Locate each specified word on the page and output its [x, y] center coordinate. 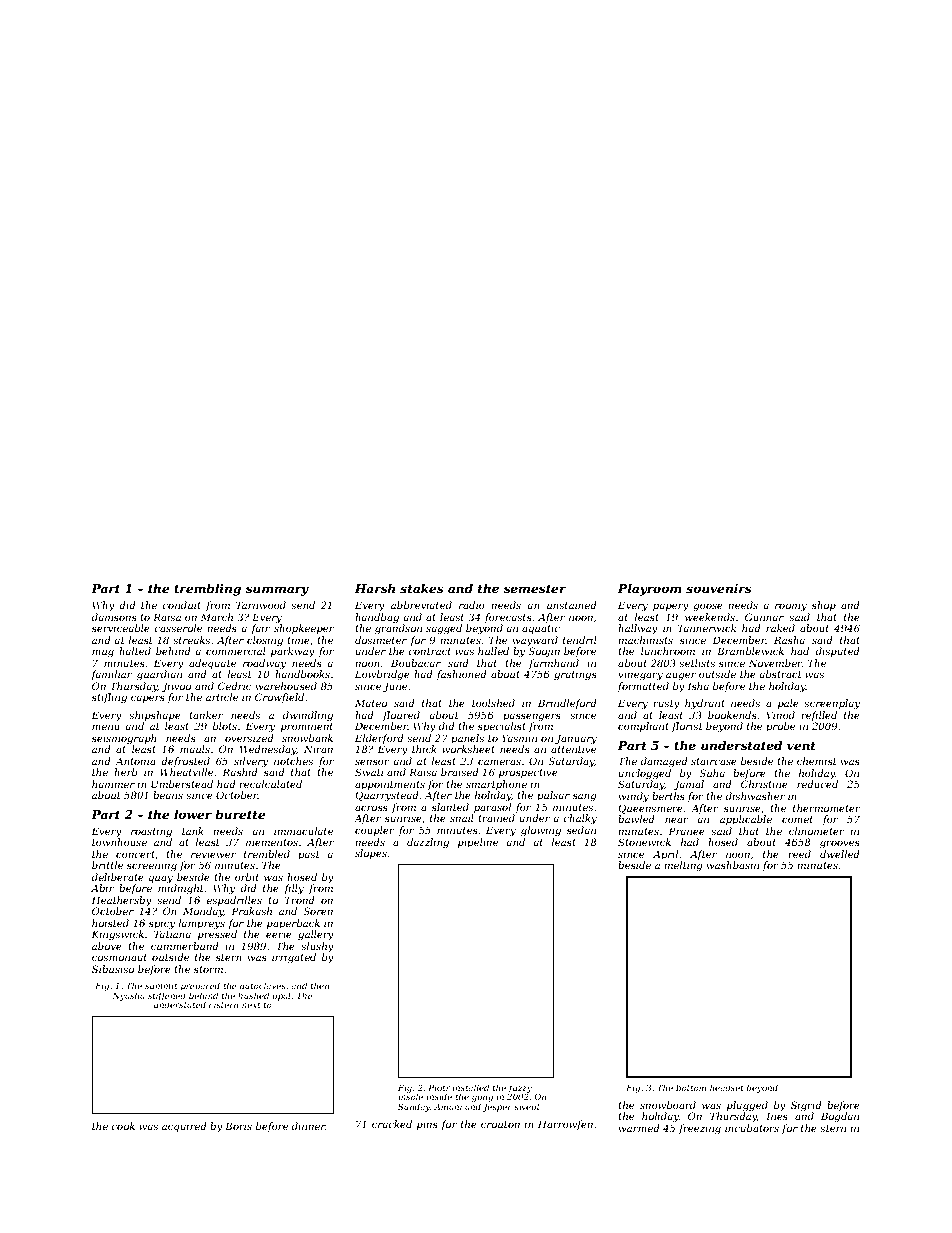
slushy [317, 947]
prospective [528, 773]
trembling [207, 589]
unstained [572, 605]
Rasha [789, 640]
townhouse [119, 842]
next [251, 1005]
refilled [819, 716]
